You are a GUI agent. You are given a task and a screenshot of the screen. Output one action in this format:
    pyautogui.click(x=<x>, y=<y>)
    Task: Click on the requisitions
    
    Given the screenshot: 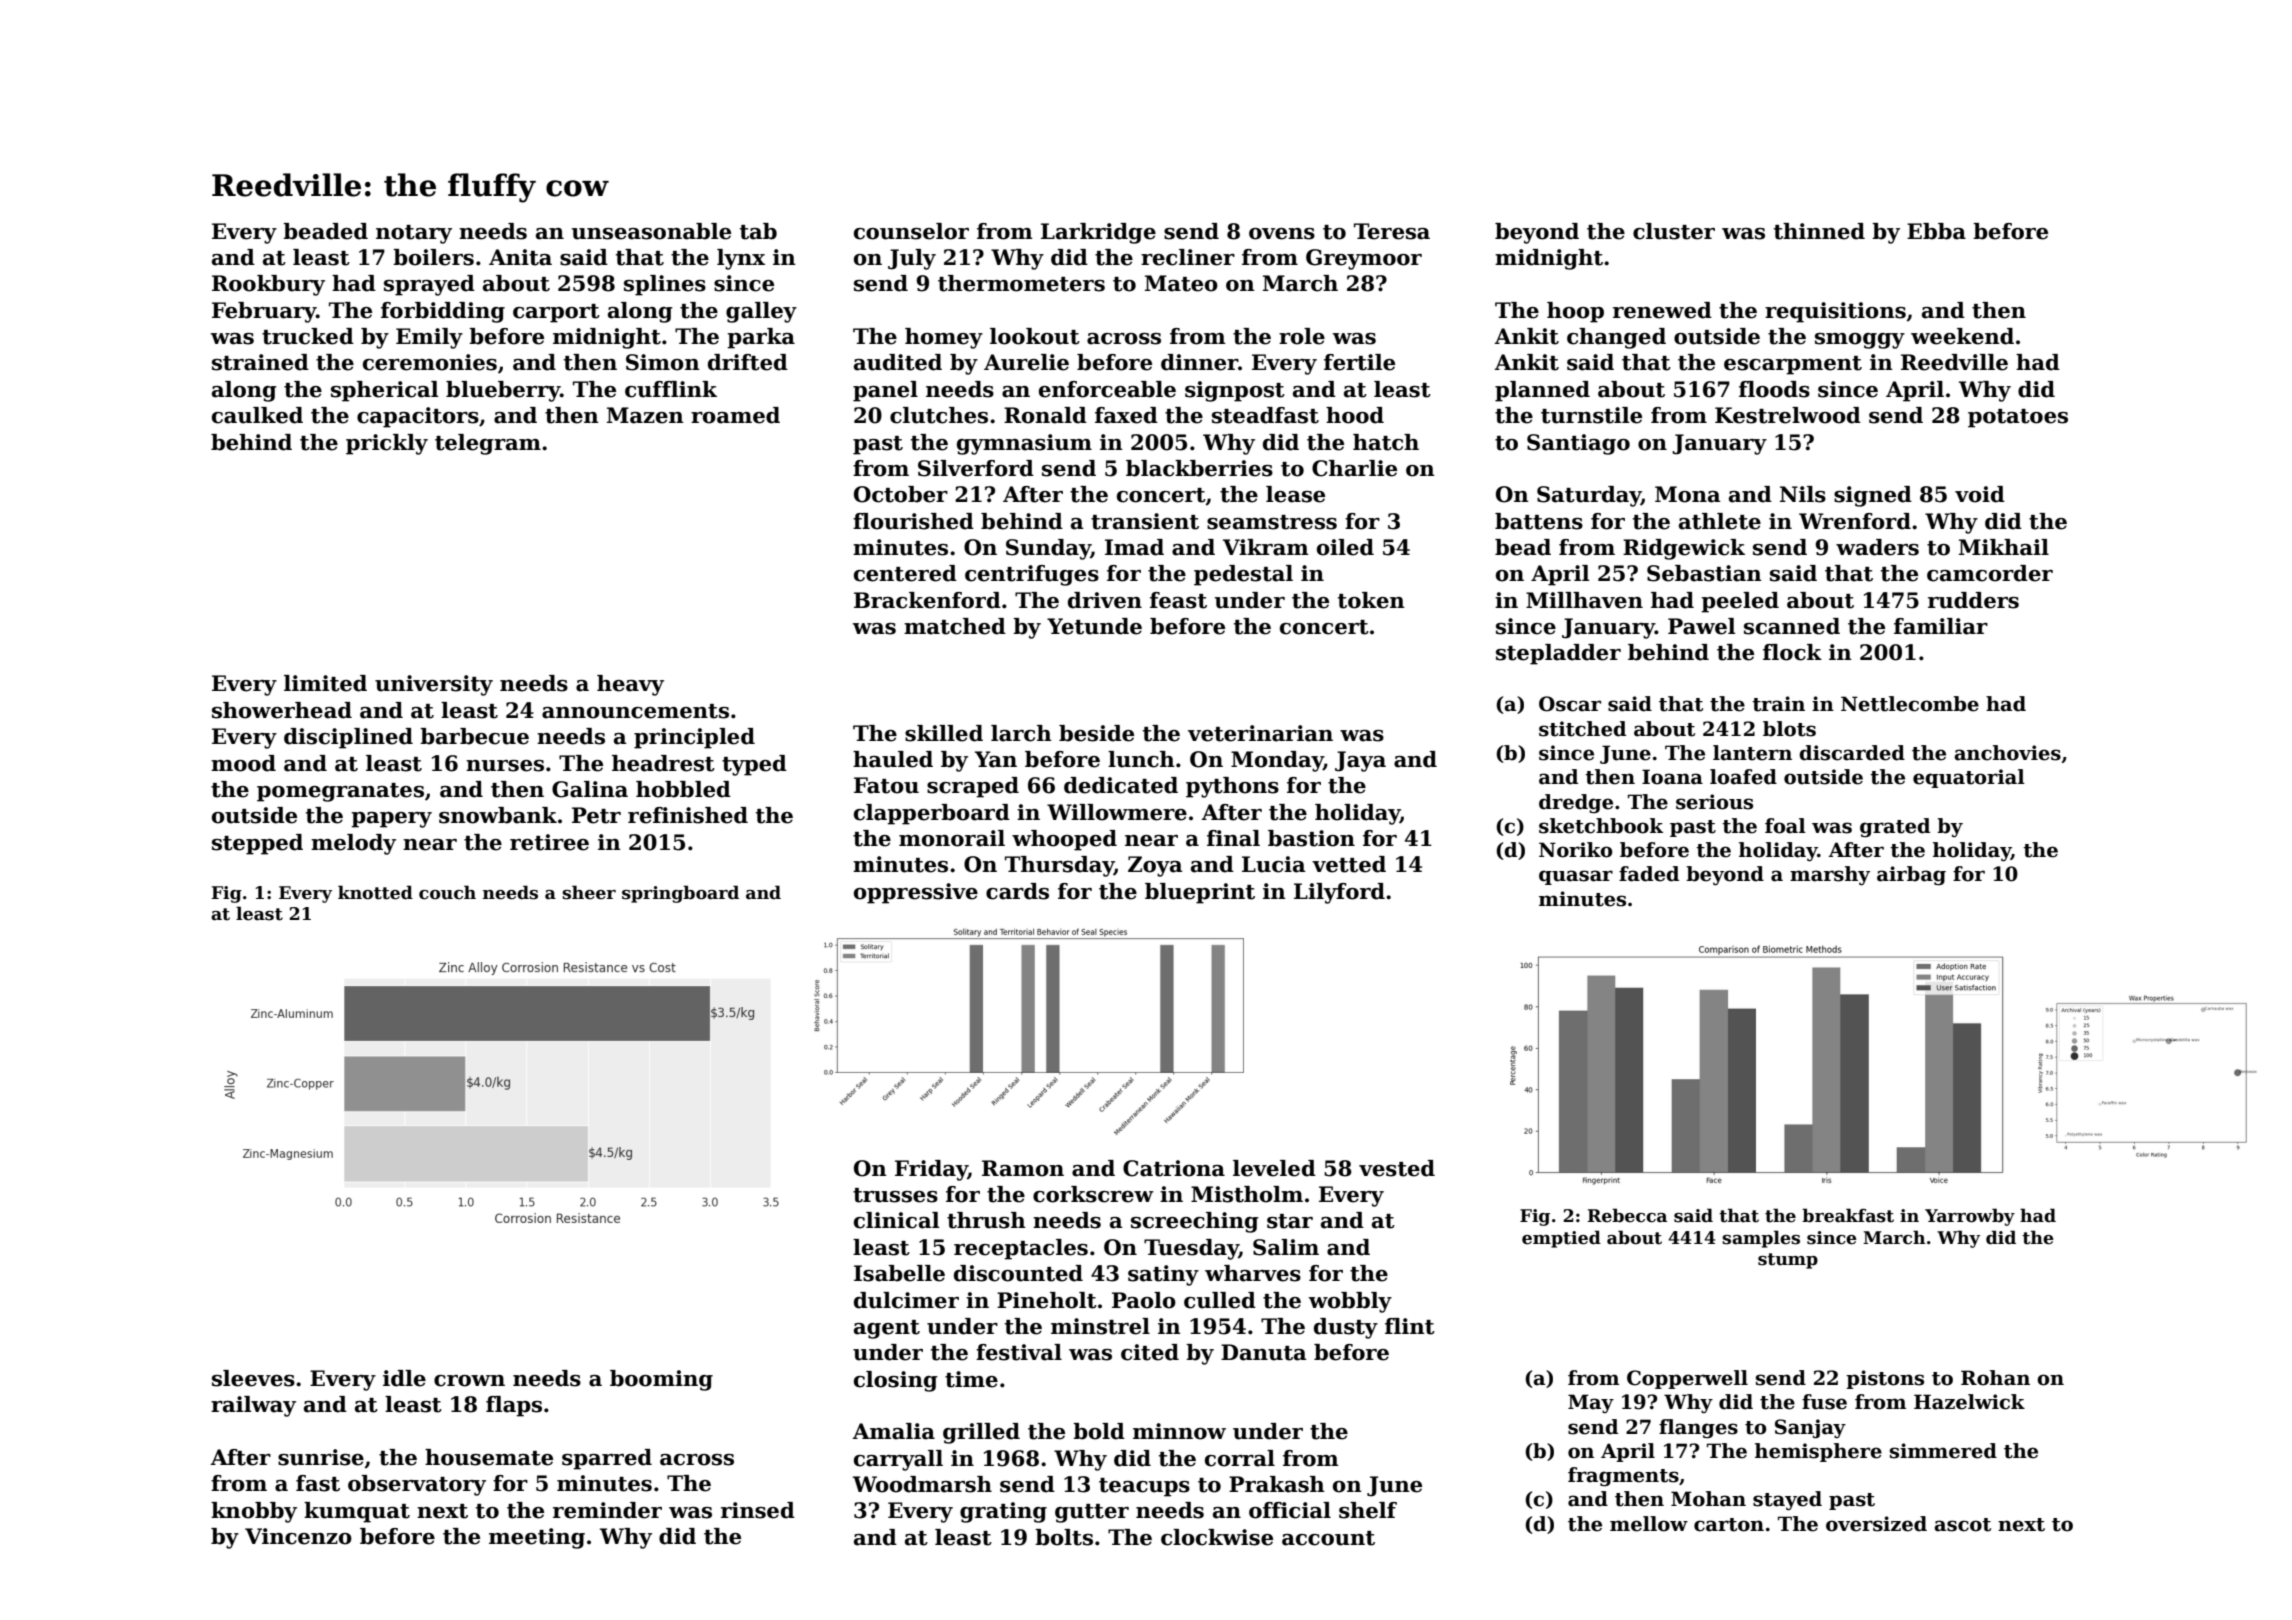 What is the action you would take?
    pyautogui.click(x=1835, y=312)
